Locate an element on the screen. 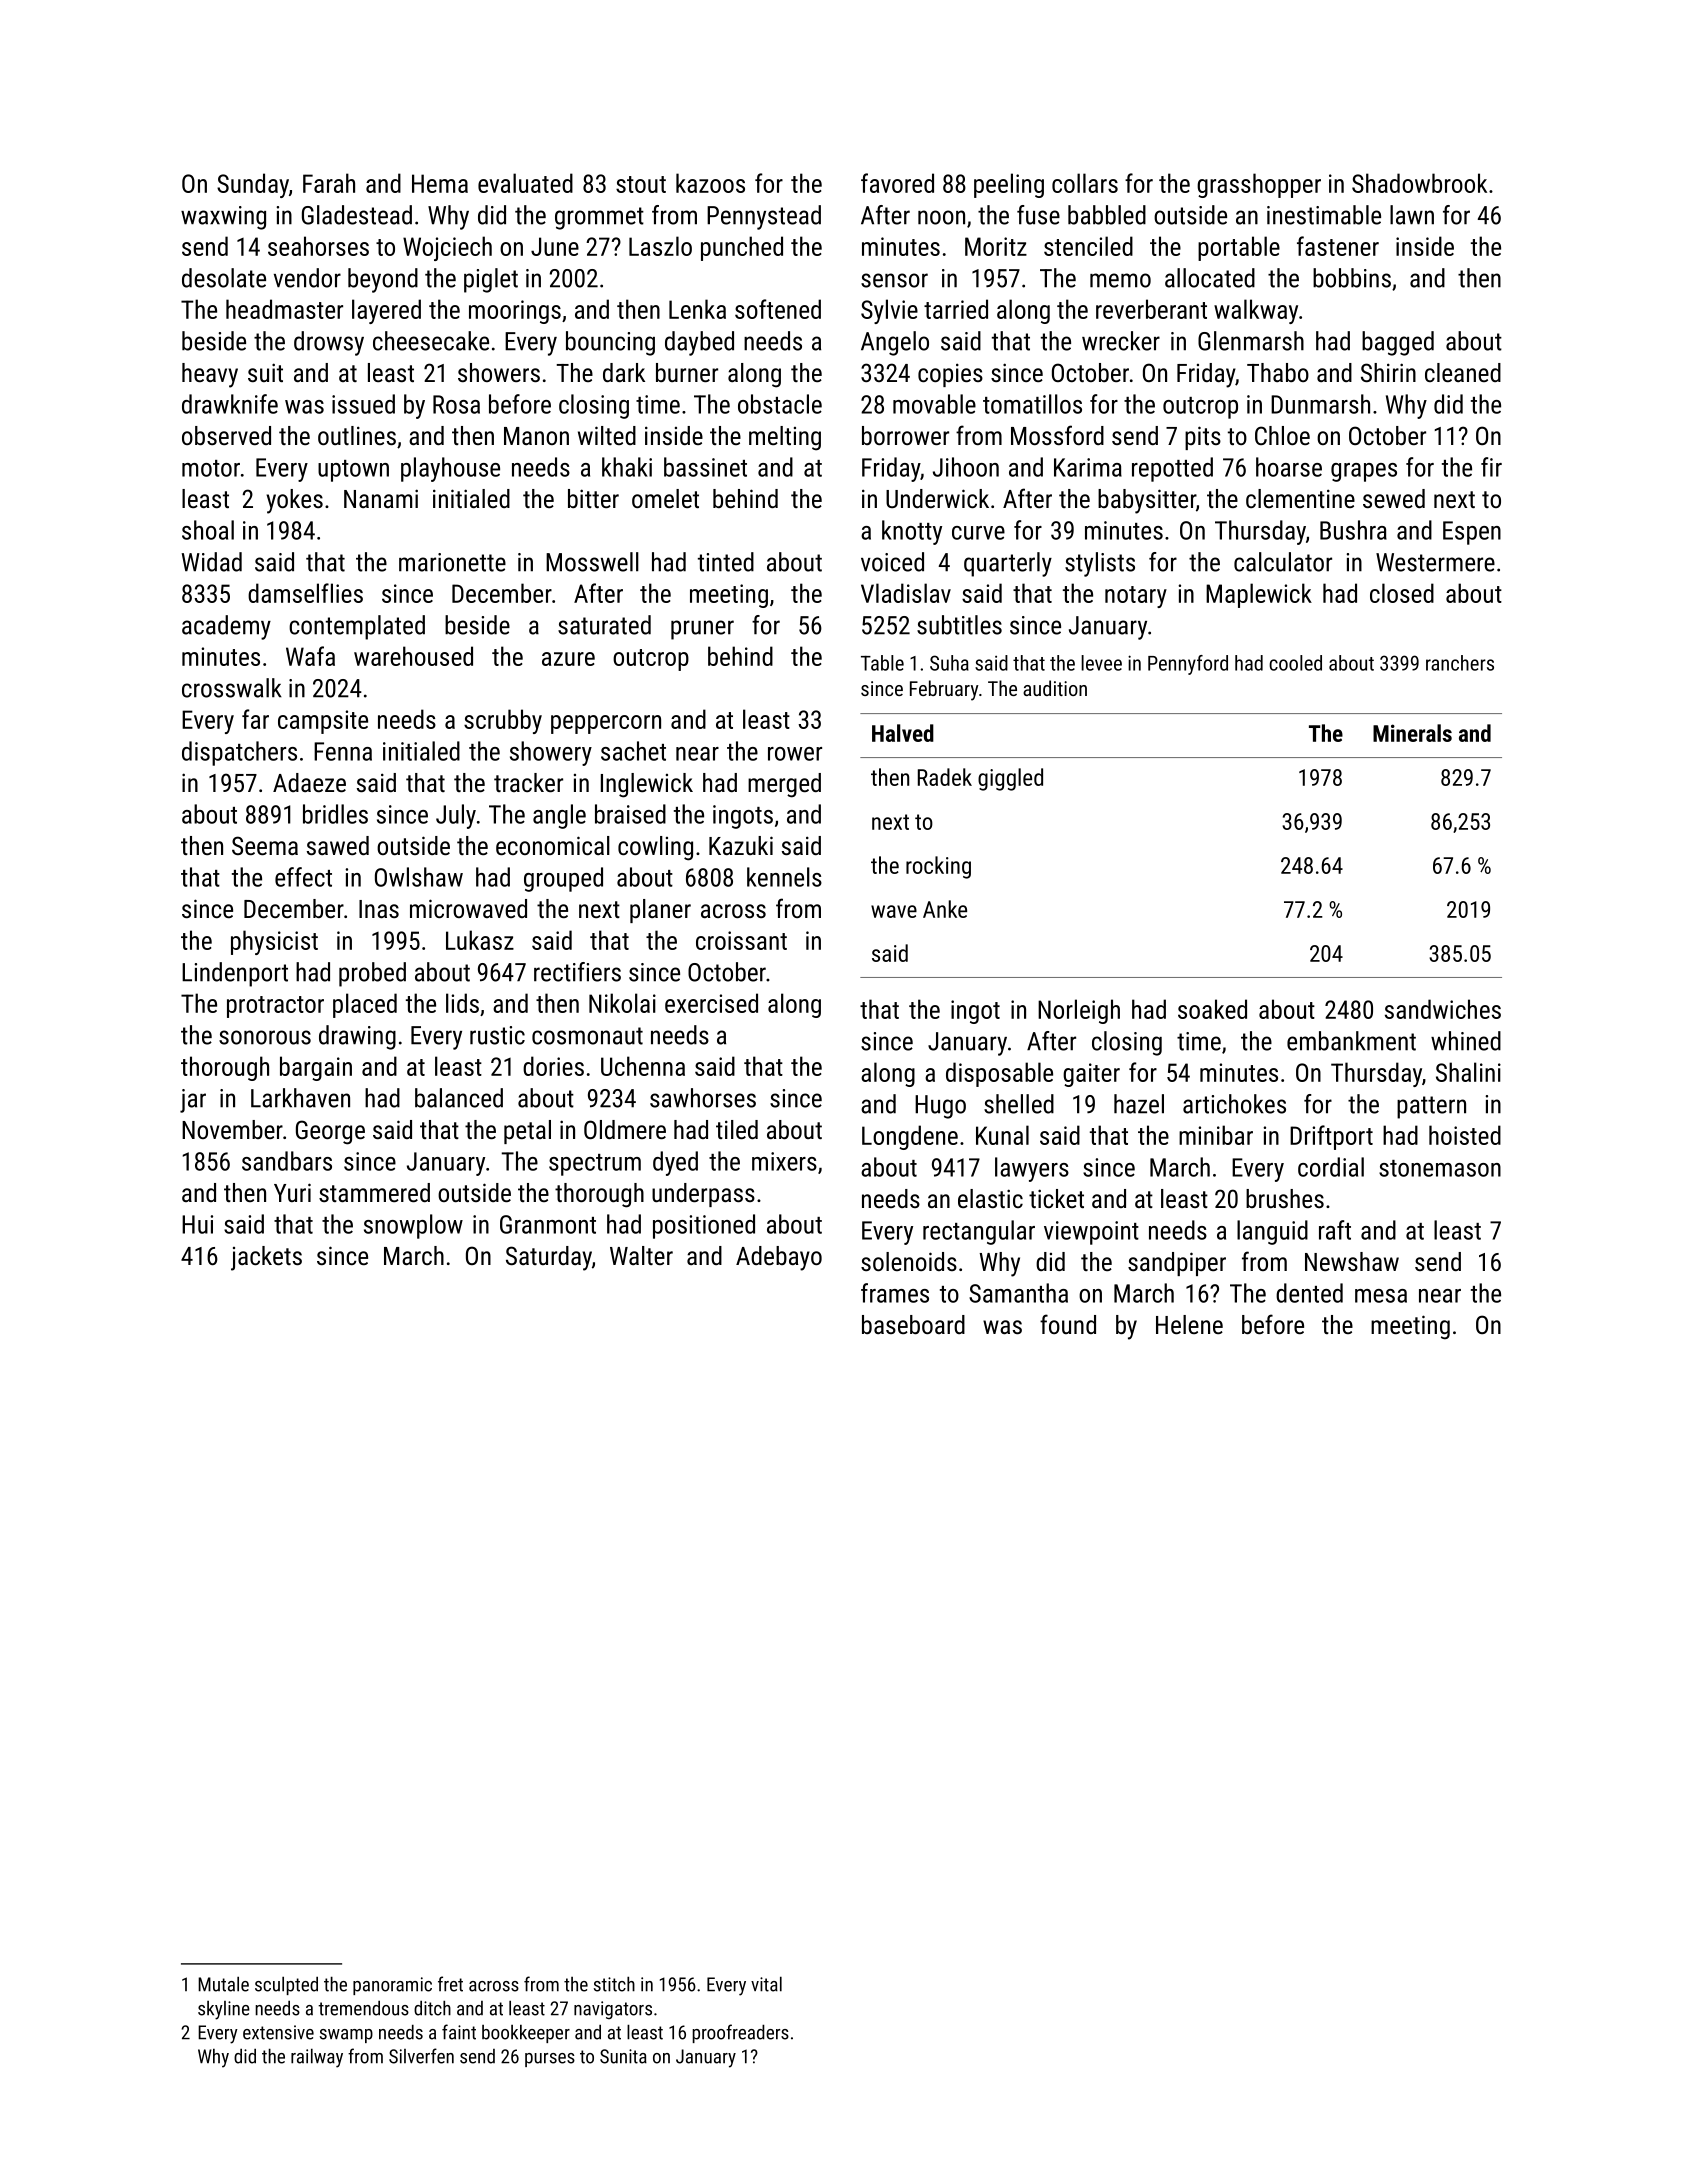  collars is located at coordinates (1085, 183).
